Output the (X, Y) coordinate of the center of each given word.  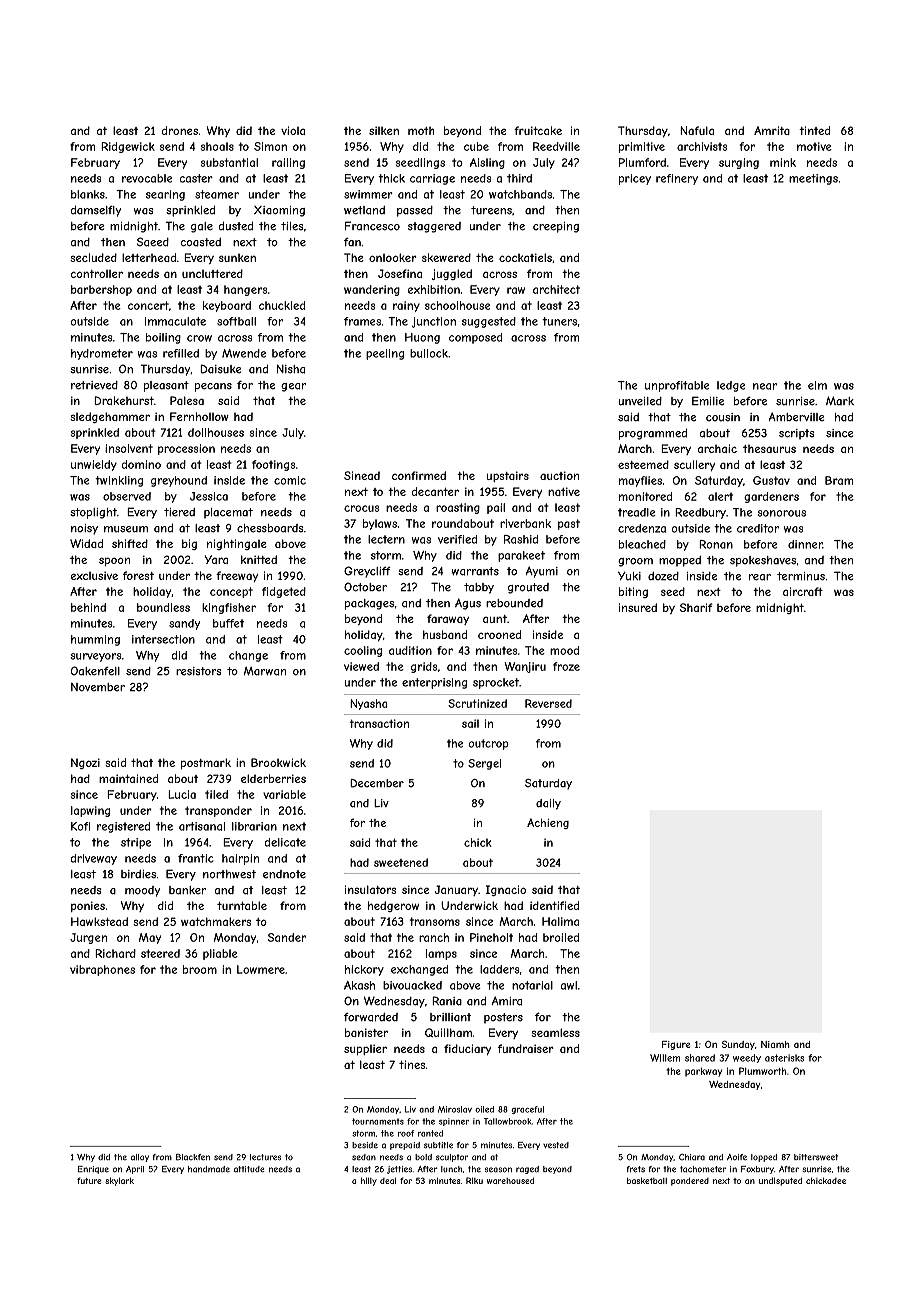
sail (470, 723)
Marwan (265, 671)
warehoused (510, 1180)
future (89, 1180)
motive (814, 146)
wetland (364, 210)
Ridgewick (128, 147)
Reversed (548, 703)
